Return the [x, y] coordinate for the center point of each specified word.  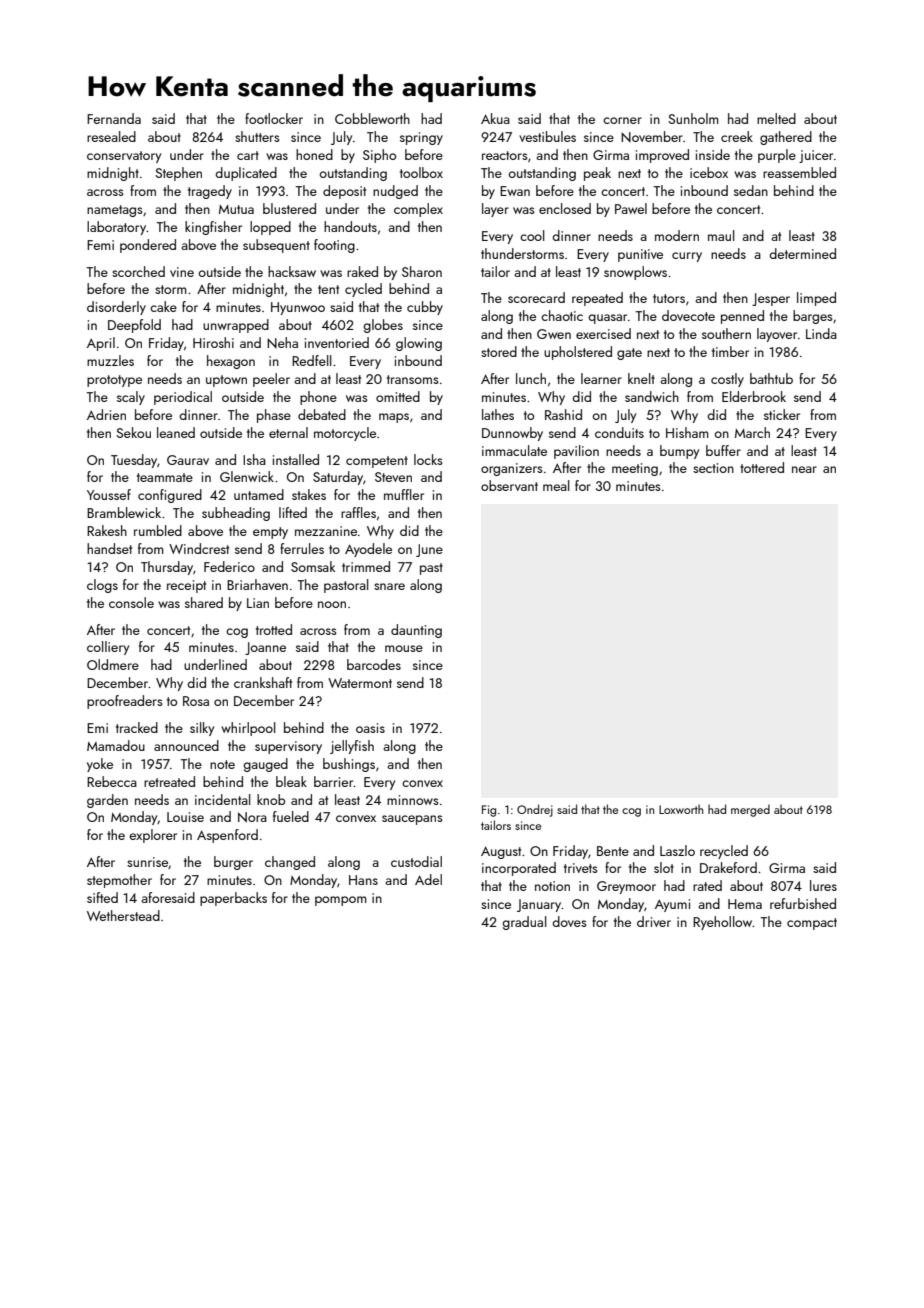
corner [622, 120]
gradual [524, 923]
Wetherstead [123, 915]
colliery [108, 648]
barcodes [374, 664]
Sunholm [693, 118]
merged [750, 810]
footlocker [274, 118]
